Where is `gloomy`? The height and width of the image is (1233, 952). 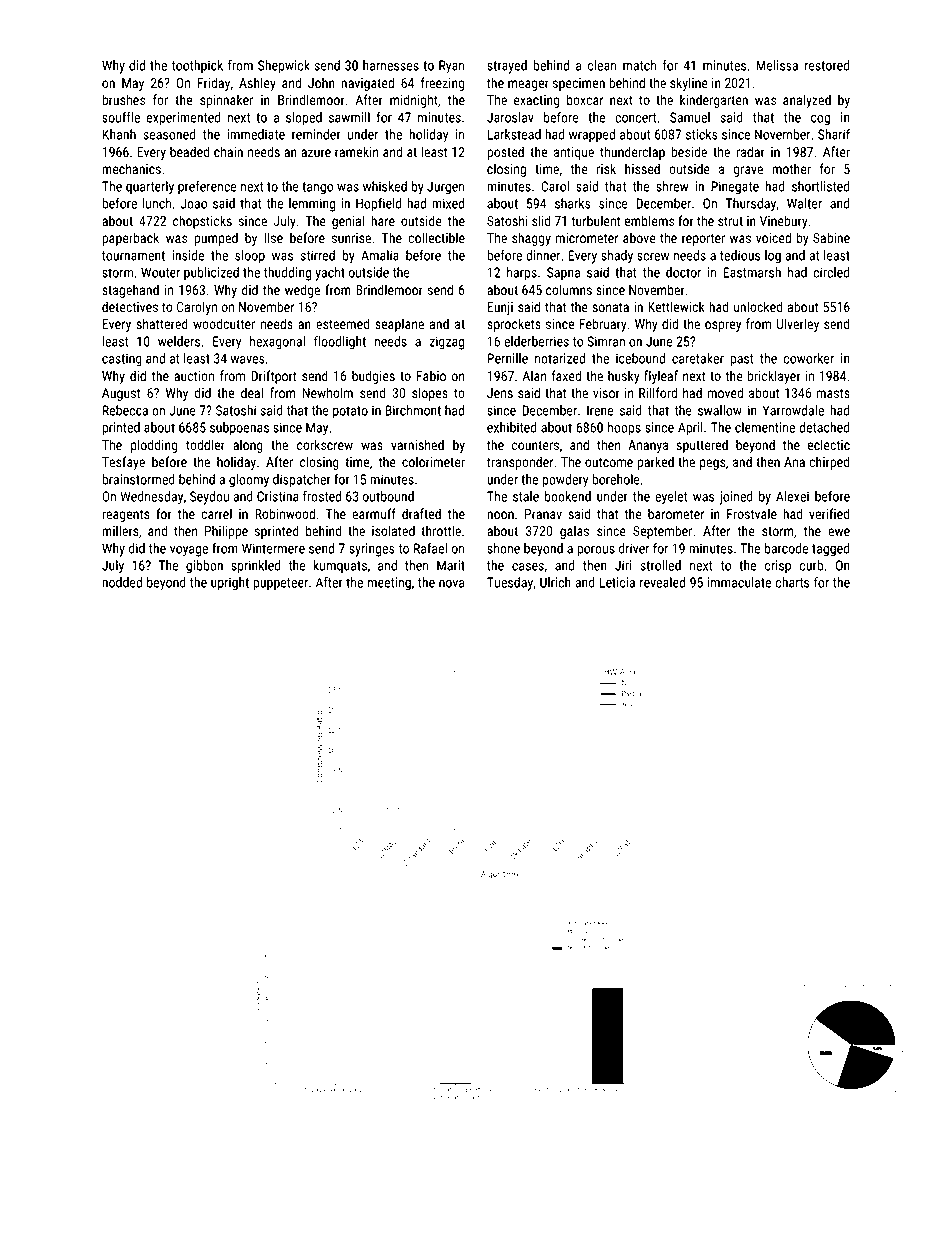 gloomy is located at coordinates (249, 481).
